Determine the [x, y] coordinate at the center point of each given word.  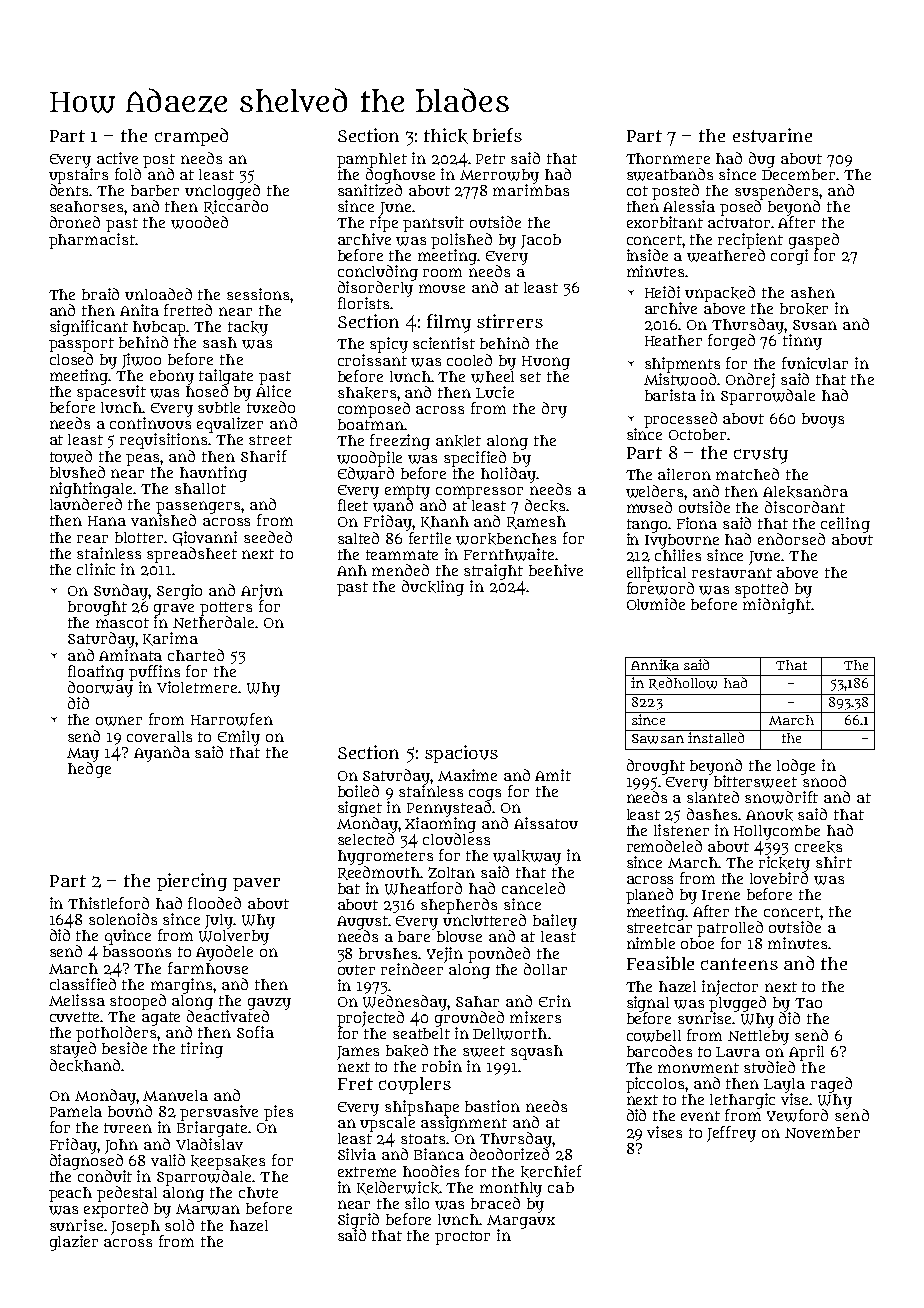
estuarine [772, 135]
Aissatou [546, 823]
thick [446, 136]
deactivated [228, 1016]
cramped [191, 137]
